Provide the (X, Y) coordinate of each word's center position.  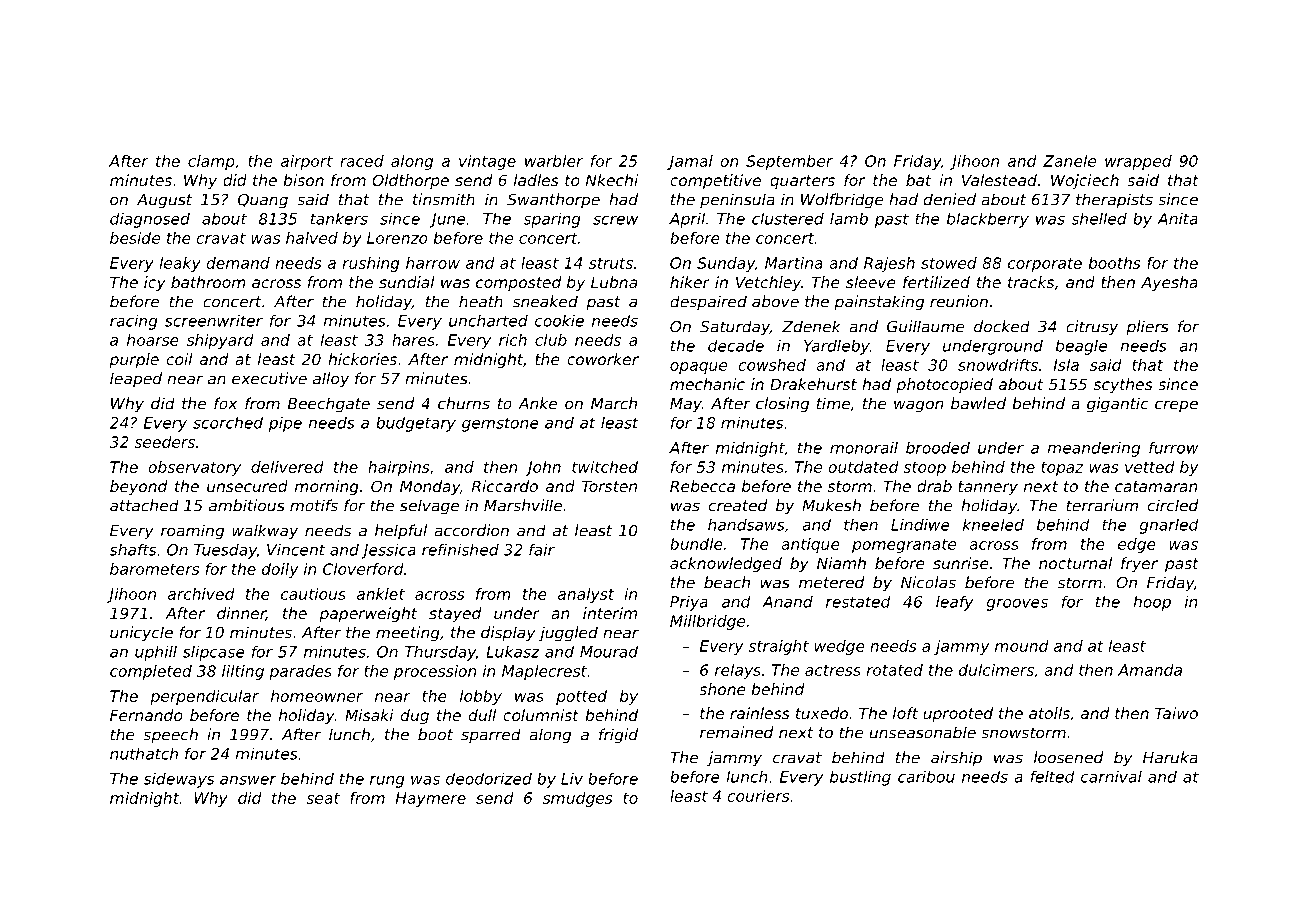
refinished (460, 549)
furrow (1173, 447)
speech (170, 736)
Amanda (1150, 670)
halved (312, 238)
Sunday (726, 264)
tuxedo (822, 713)
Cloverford (363, 569)
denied (950, 199)
